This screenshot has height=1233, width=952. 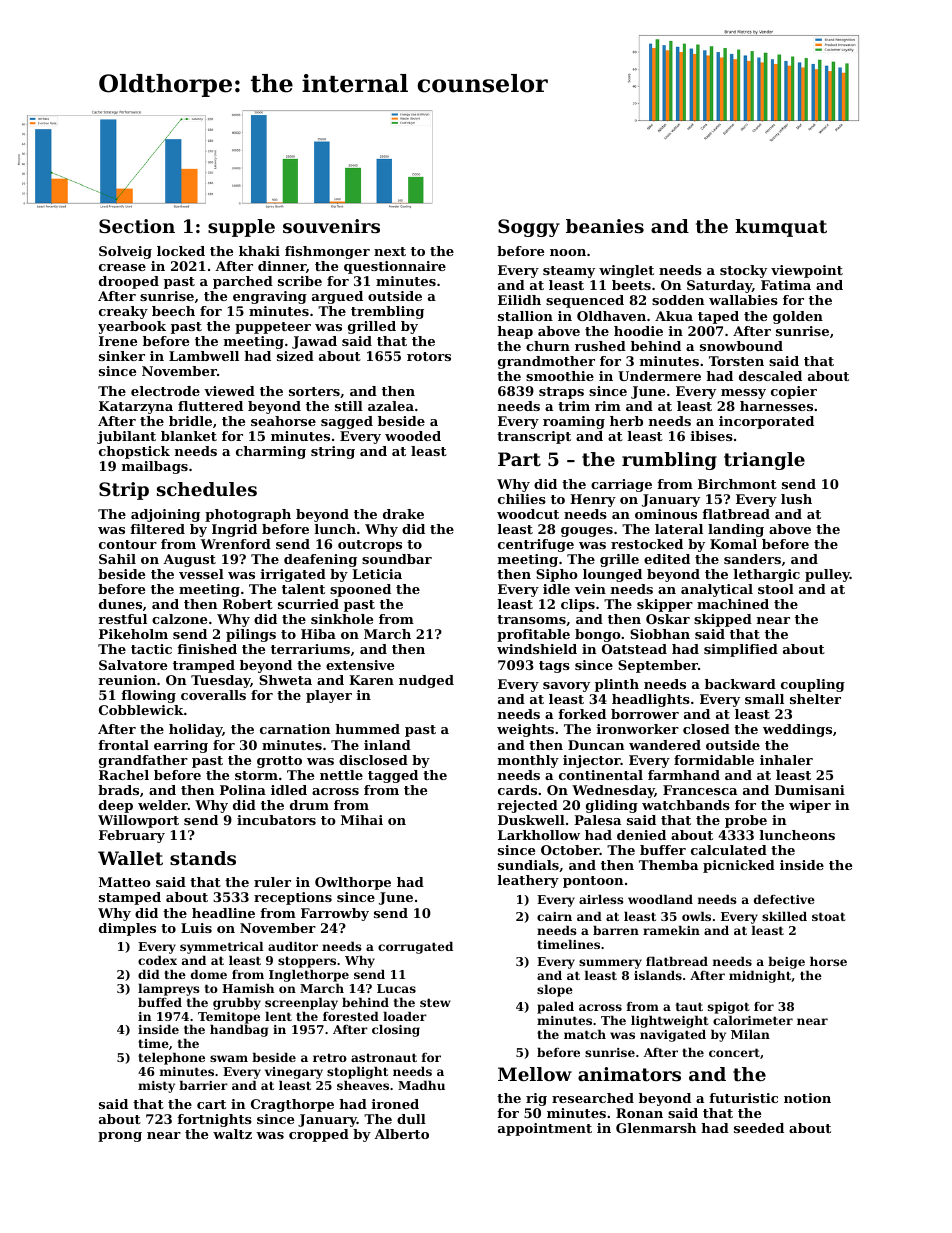 What do you see at coordinates (759, 1128) in the screenshot?
I see `seeded` at bounding box center [759, 1128].
